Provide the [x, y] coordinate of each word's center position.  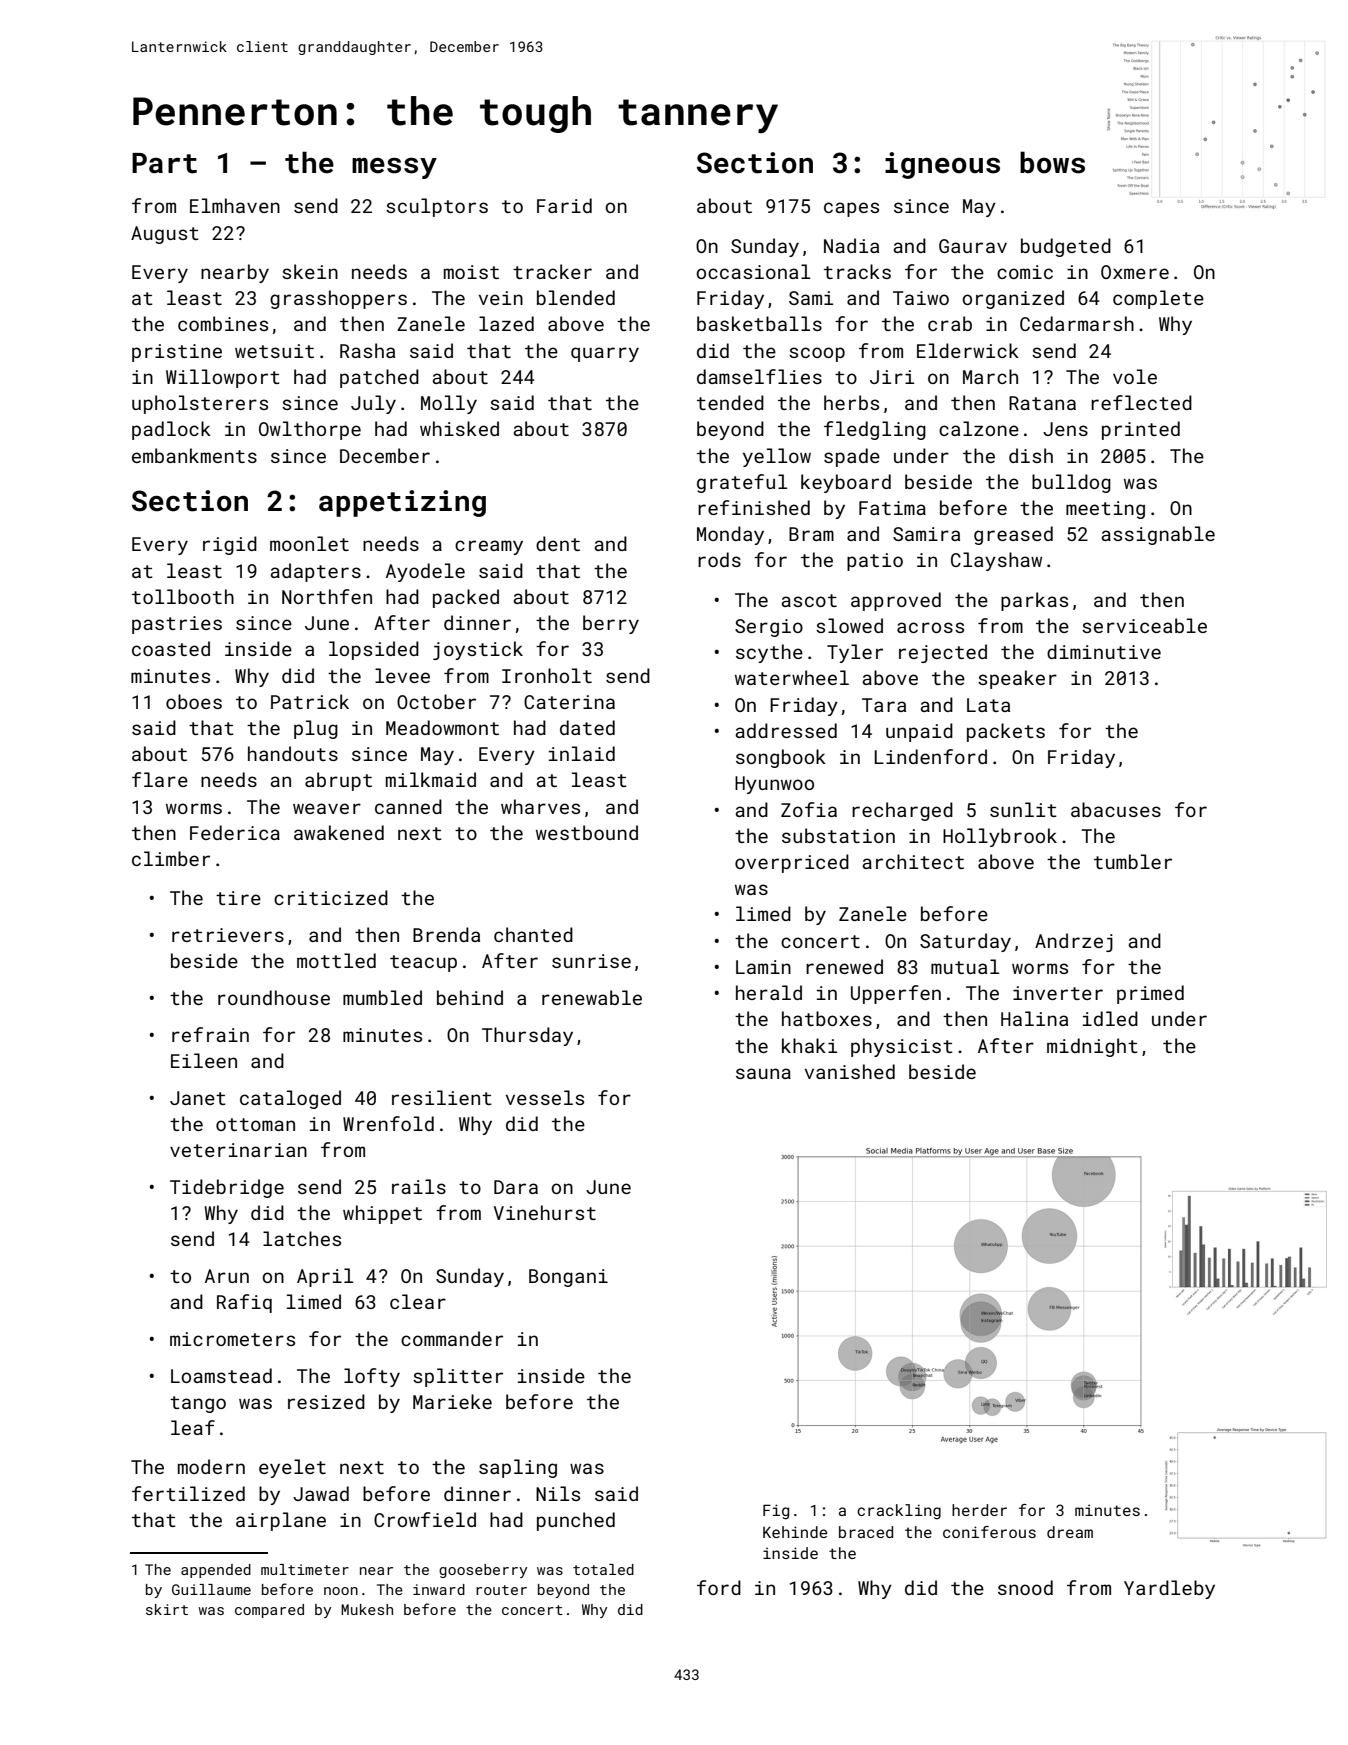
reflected [1141, 402]
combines [223, 323]
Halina [1034, 1018]
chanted [533, 934]
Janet [198, 1098]
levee [402, 675]
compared [269, 1611]
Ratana [1042, 403]
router [501, 1590]
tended [730, 402]
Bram [811, 534]
